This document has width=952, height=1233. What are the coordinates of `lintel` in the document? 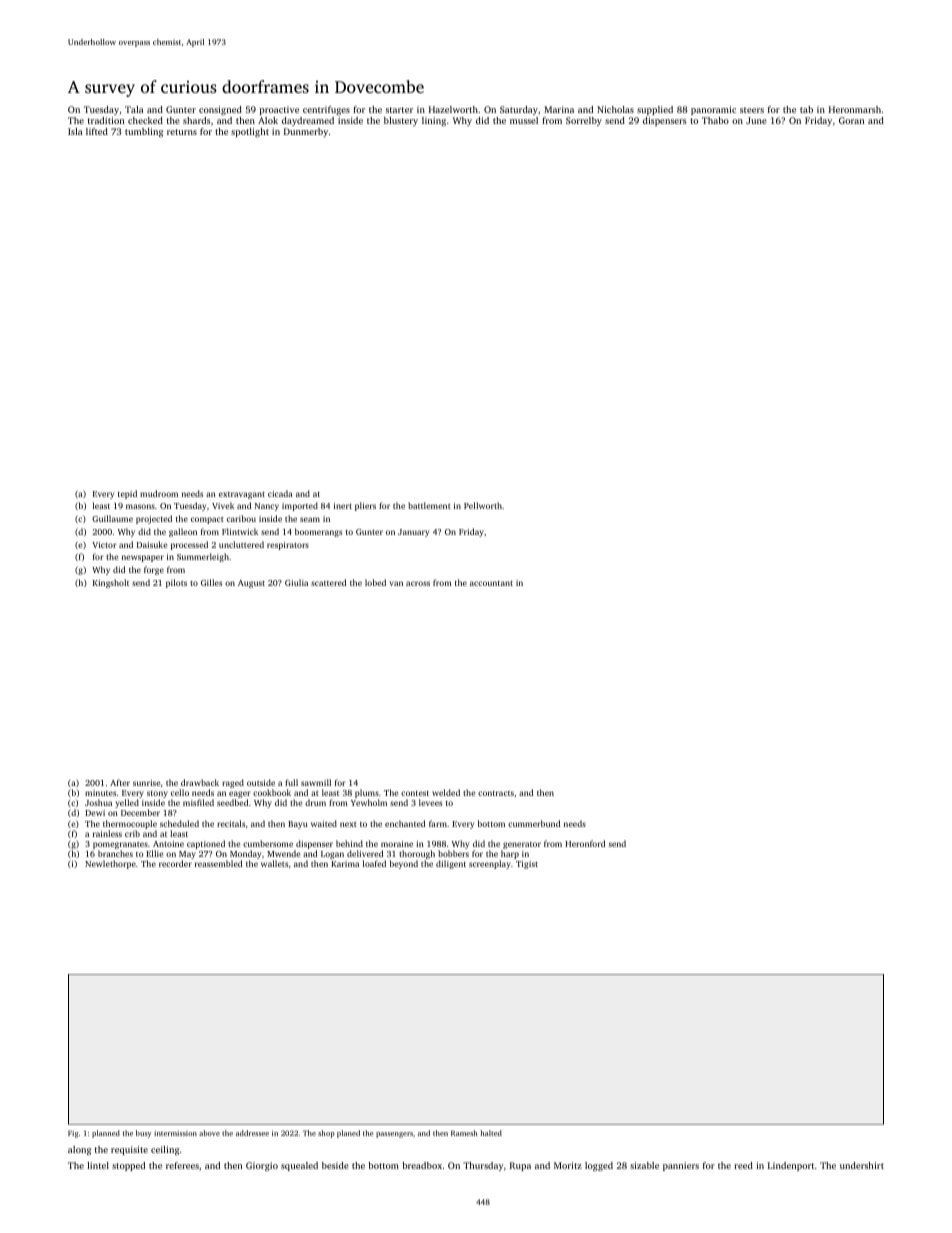 It's located at (98, 1165).
